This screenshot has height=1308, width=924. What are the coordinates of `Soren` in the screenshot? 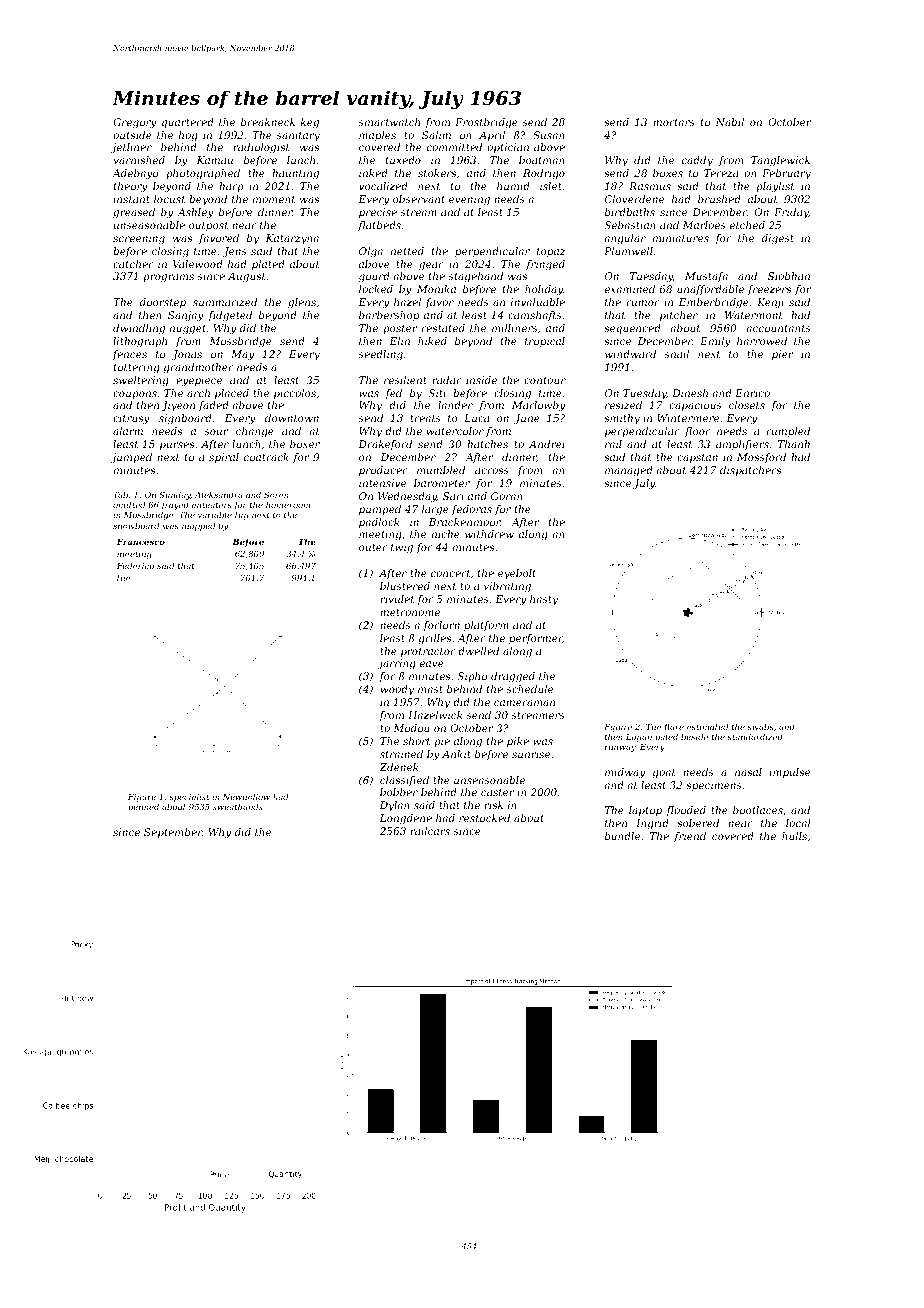 It's located at (276, 495).
